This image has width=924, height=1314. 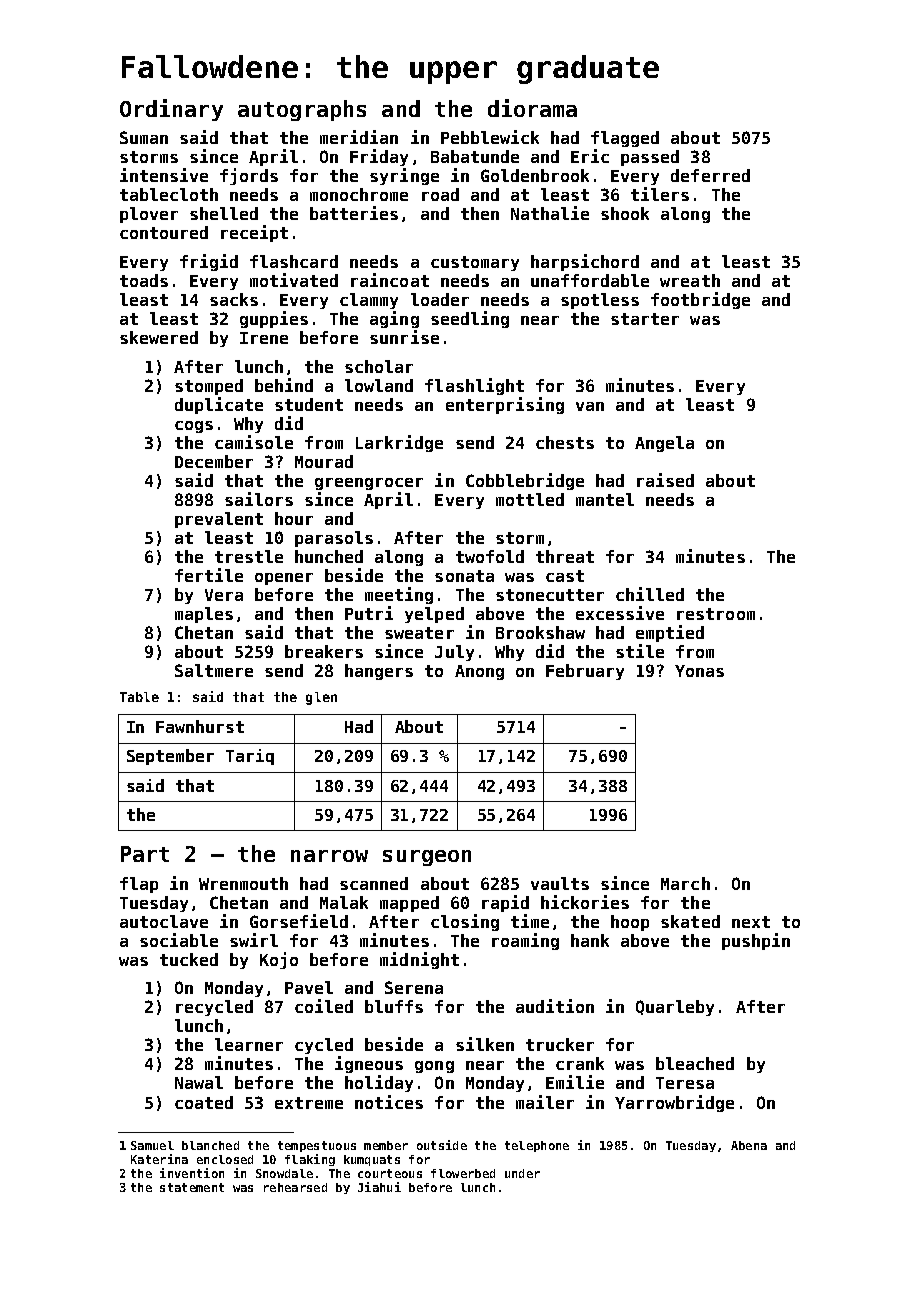 I want to click on Part, so click(x=145, y=854).
